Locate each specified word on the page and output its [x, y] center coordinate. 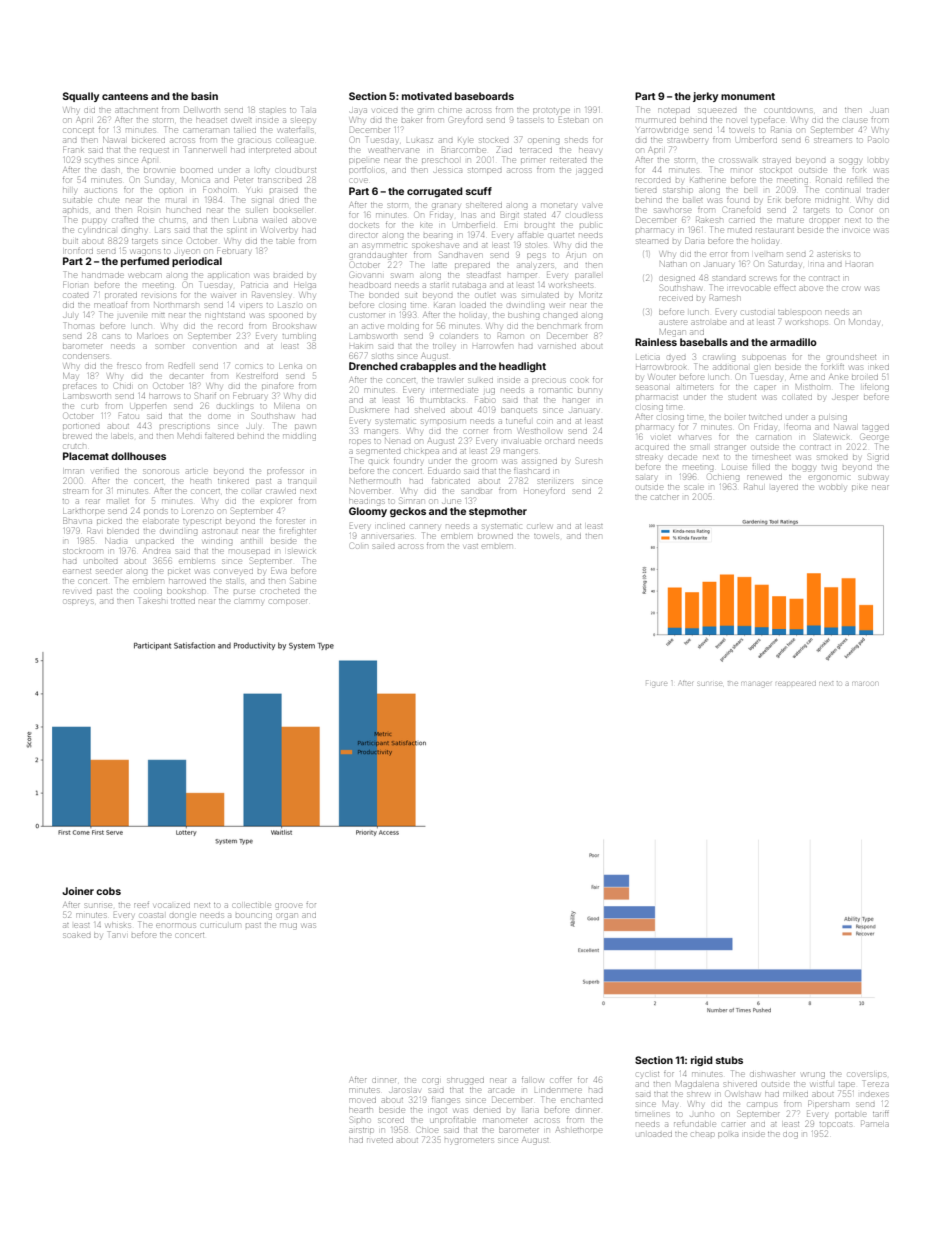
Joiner [78, 891]
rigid [702, 1061]
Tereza [876, 1083]
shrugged [465, 1081]
